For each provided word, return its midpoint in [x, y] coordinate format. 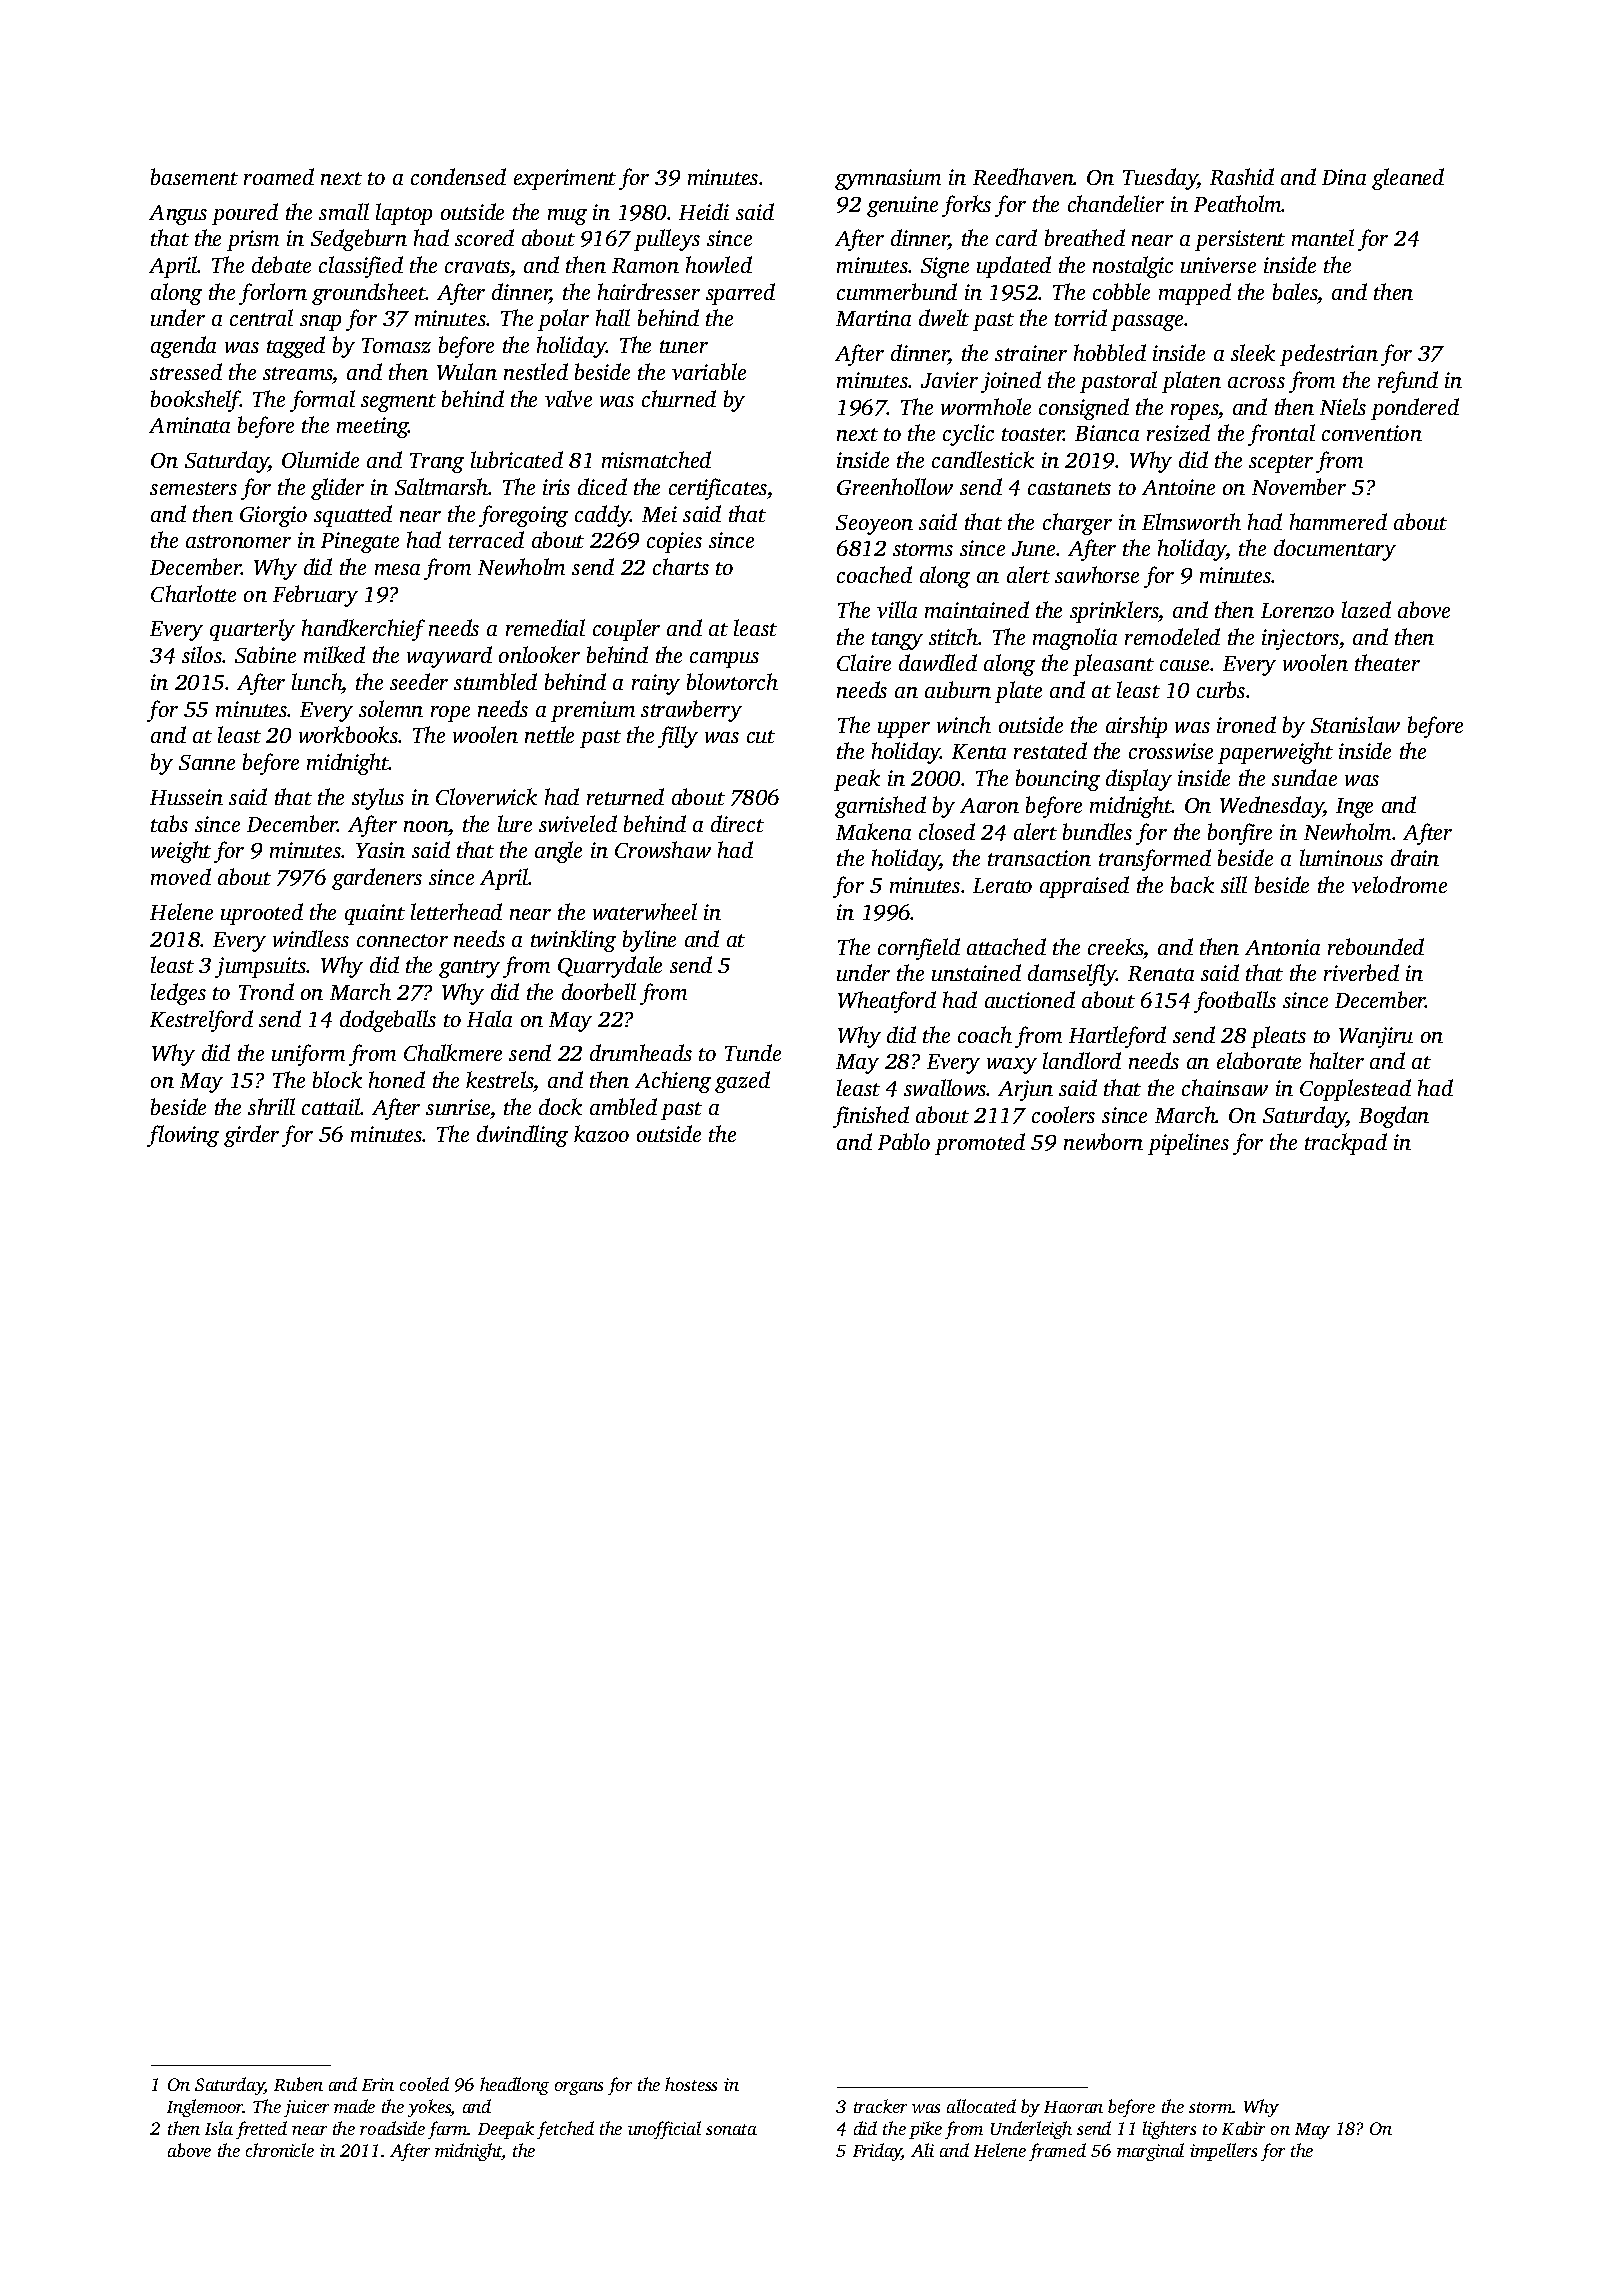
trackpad [1346, 1144]
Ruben [298, 2084]
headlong [514, 2086]
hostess [691, 2084]
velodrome [1399, 884]
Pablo [904, 1141]
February [315, 596]
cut [761, 736]
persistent [1240, 240]
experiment [565, 179]
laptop [404, 214]
